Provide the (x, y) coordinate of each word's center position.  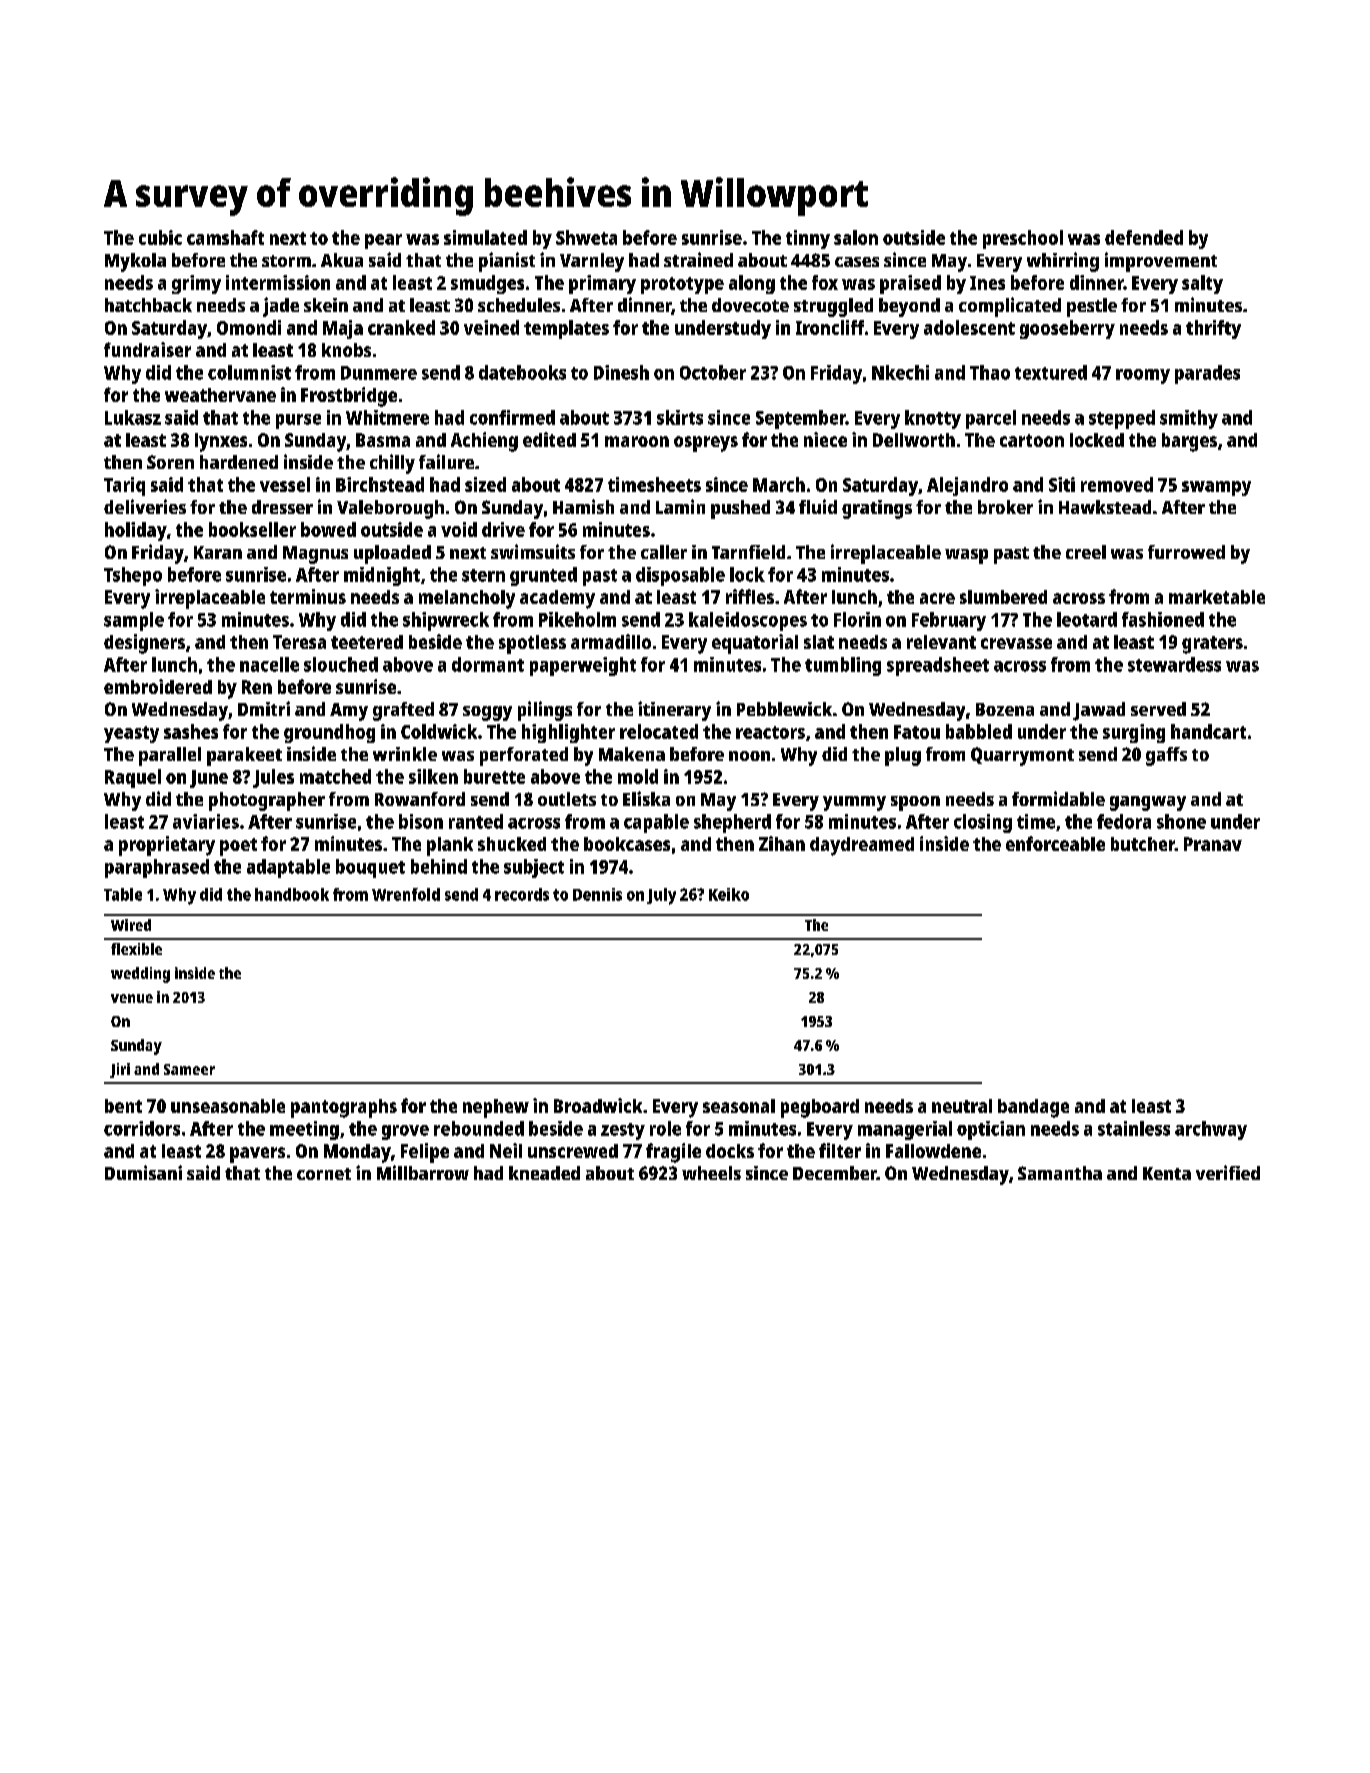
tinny (808, 239)
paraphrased (157, 868)
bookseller (252, 529)
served (1158, 709)
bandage (1033, 1108)
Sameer (189, 1069)
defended (1144, 237)
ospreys (706, 444)
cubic (160, 237)
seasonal (739, 1106)
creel (1086, 552)
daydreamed (862, 846)
